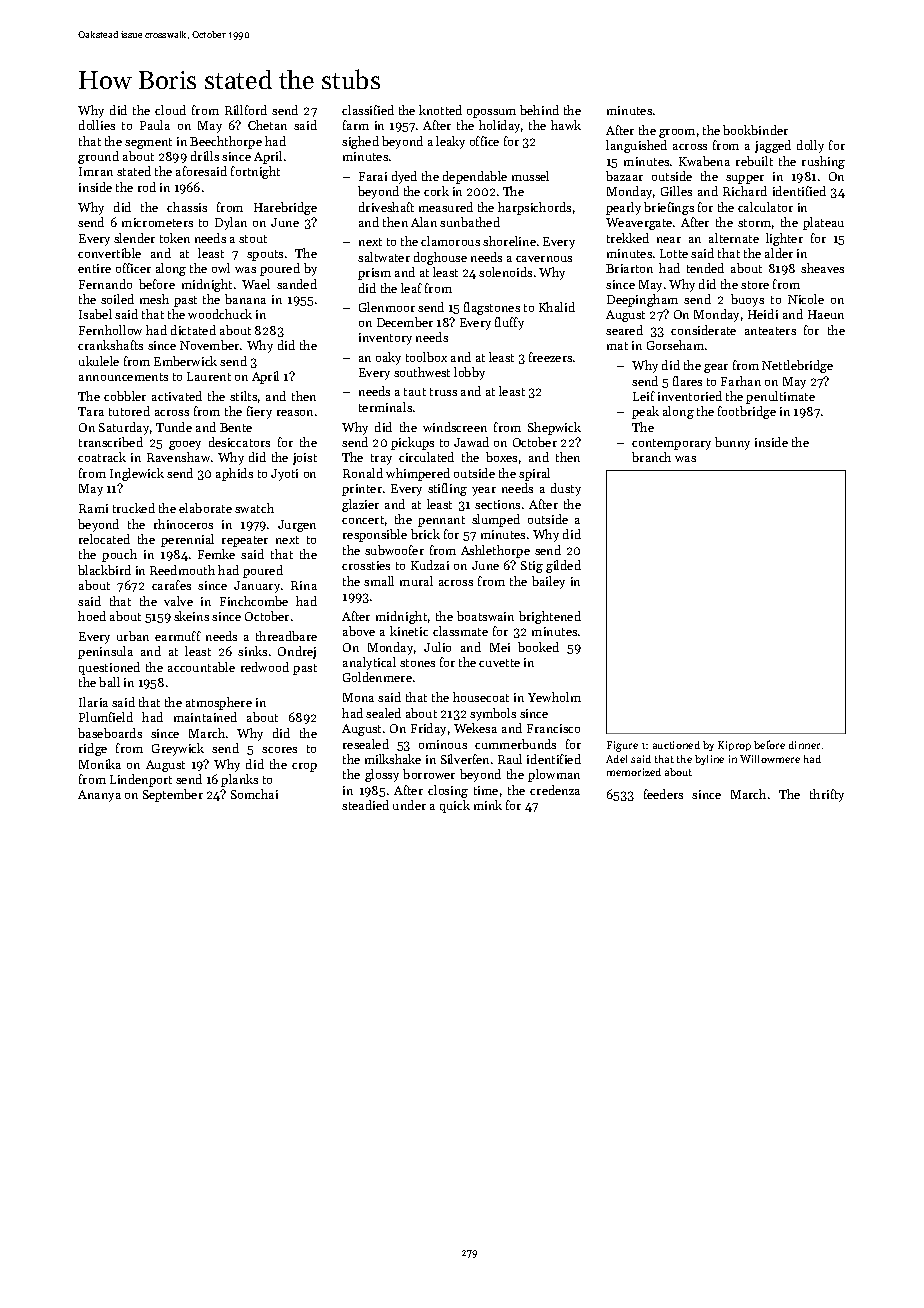 This image has width=924, height=1308. What do you see at coordinates (732, 443) in the image?
I see `bunny` at bounding box center [732, 443].
